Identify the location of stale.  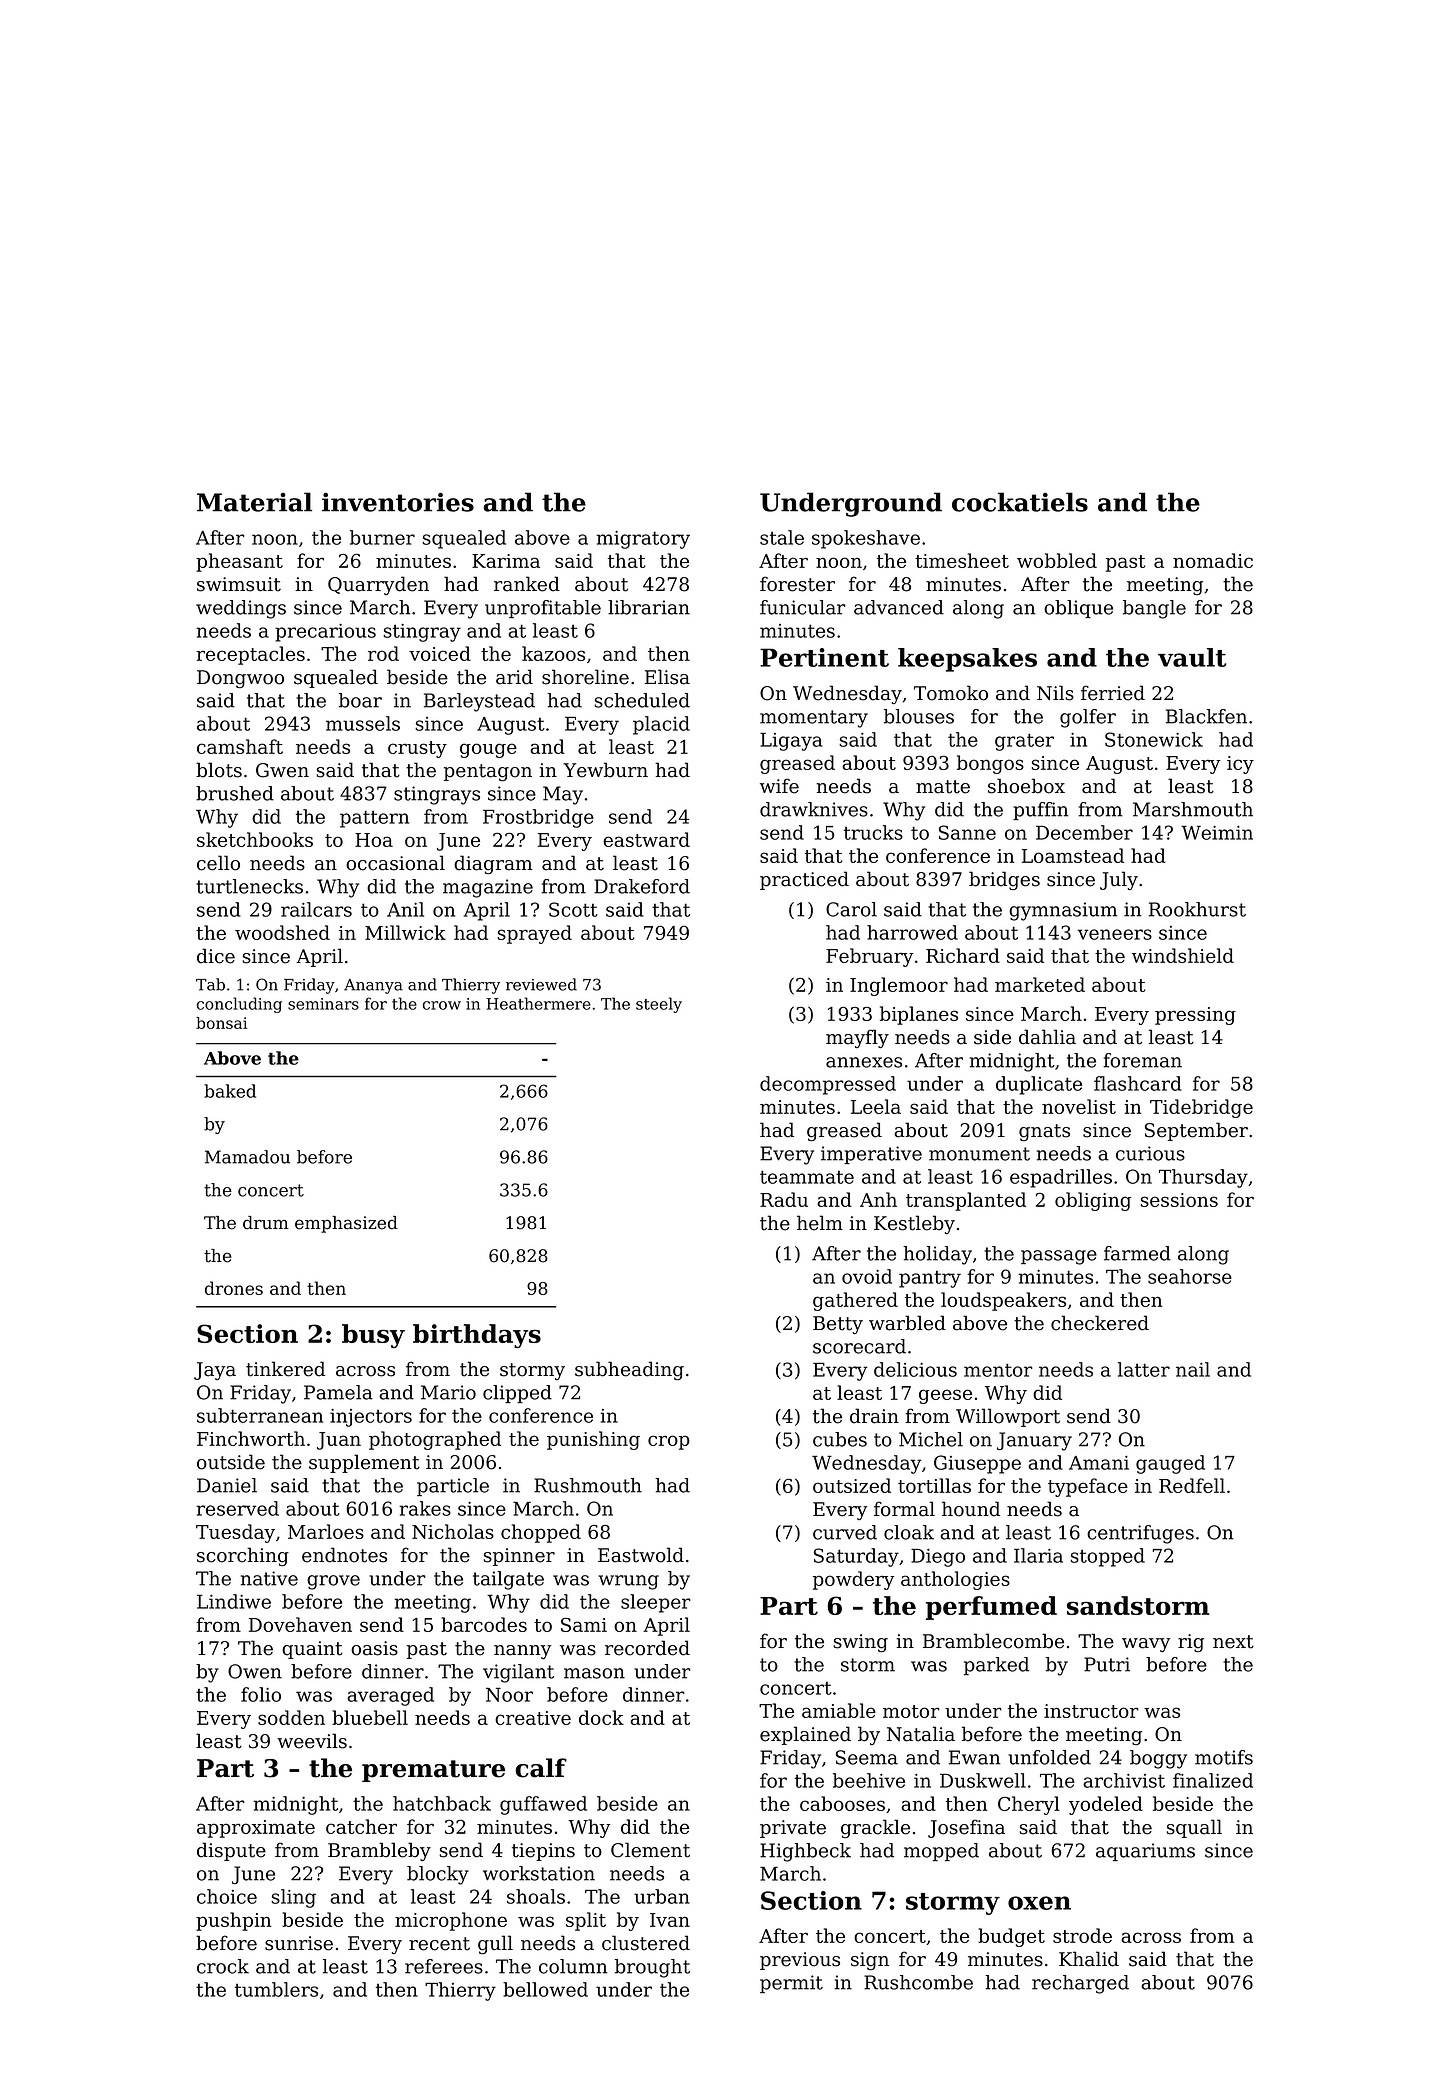
(782, 537).
